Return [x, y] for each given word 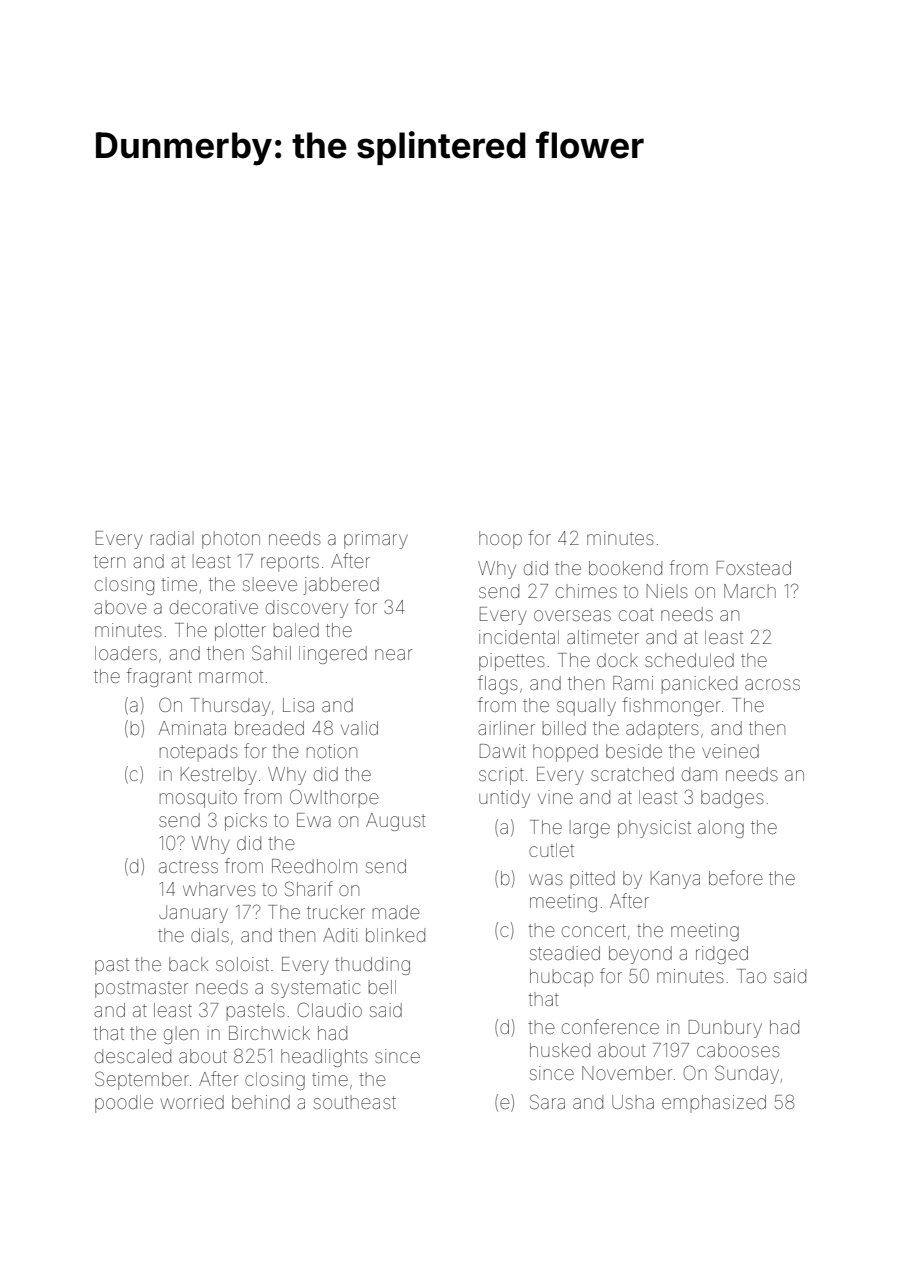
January [193, 914]
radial [172, 538]
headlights [324, 1058]
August [396, 822]
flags [498, 684]
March [750, 591]
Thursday [230, 707]
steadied [565, 953]
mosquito [198, 799]
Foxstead [754, 568]
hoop [500, 540]
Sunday [747, 1074]
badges [732, 799]
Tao [751, 976]
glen [181, 1035]
